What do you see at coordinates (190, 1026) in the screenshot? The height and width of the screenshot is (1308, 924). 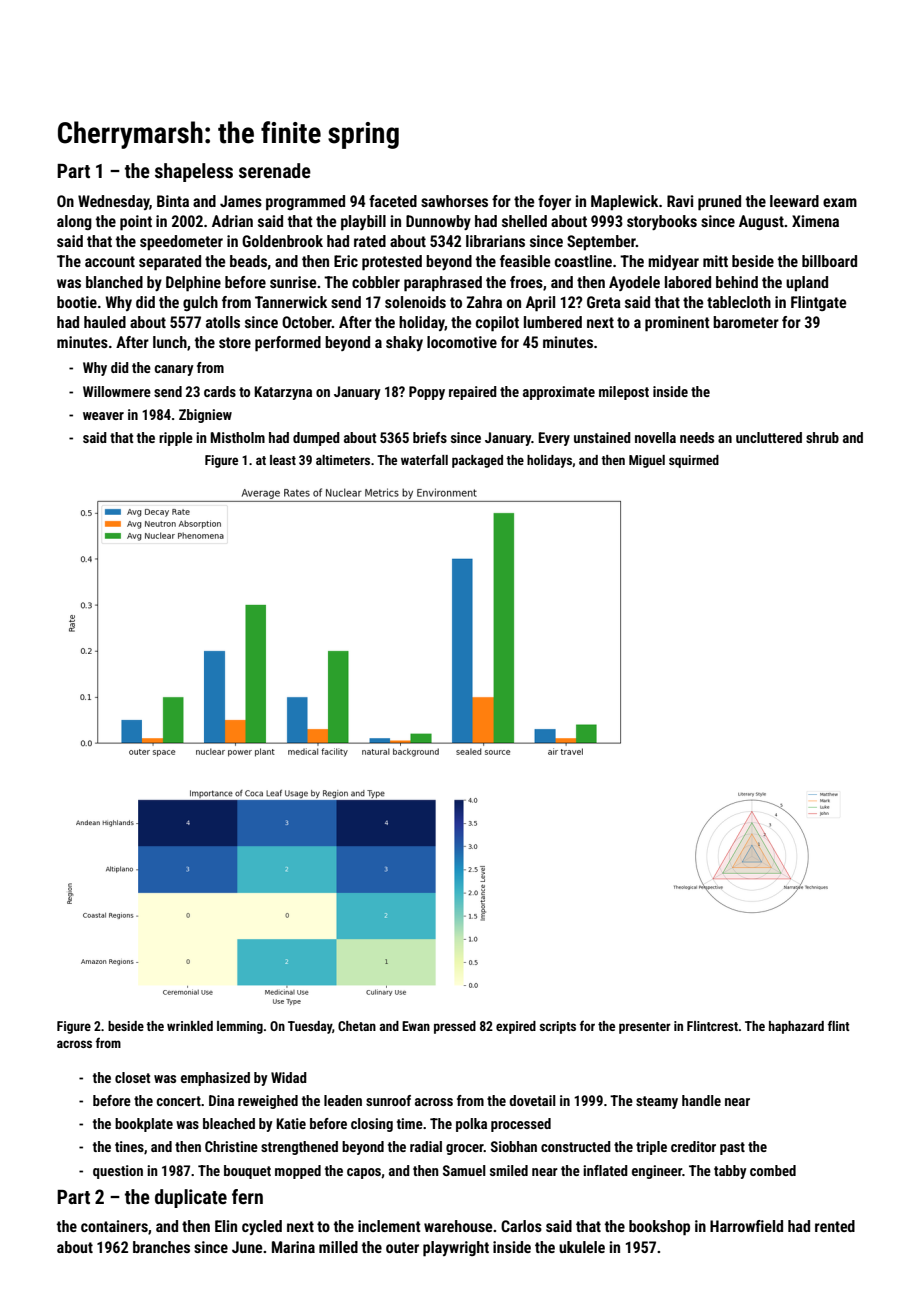 I see `wrinkled` at bounding box center [190, 1026].
